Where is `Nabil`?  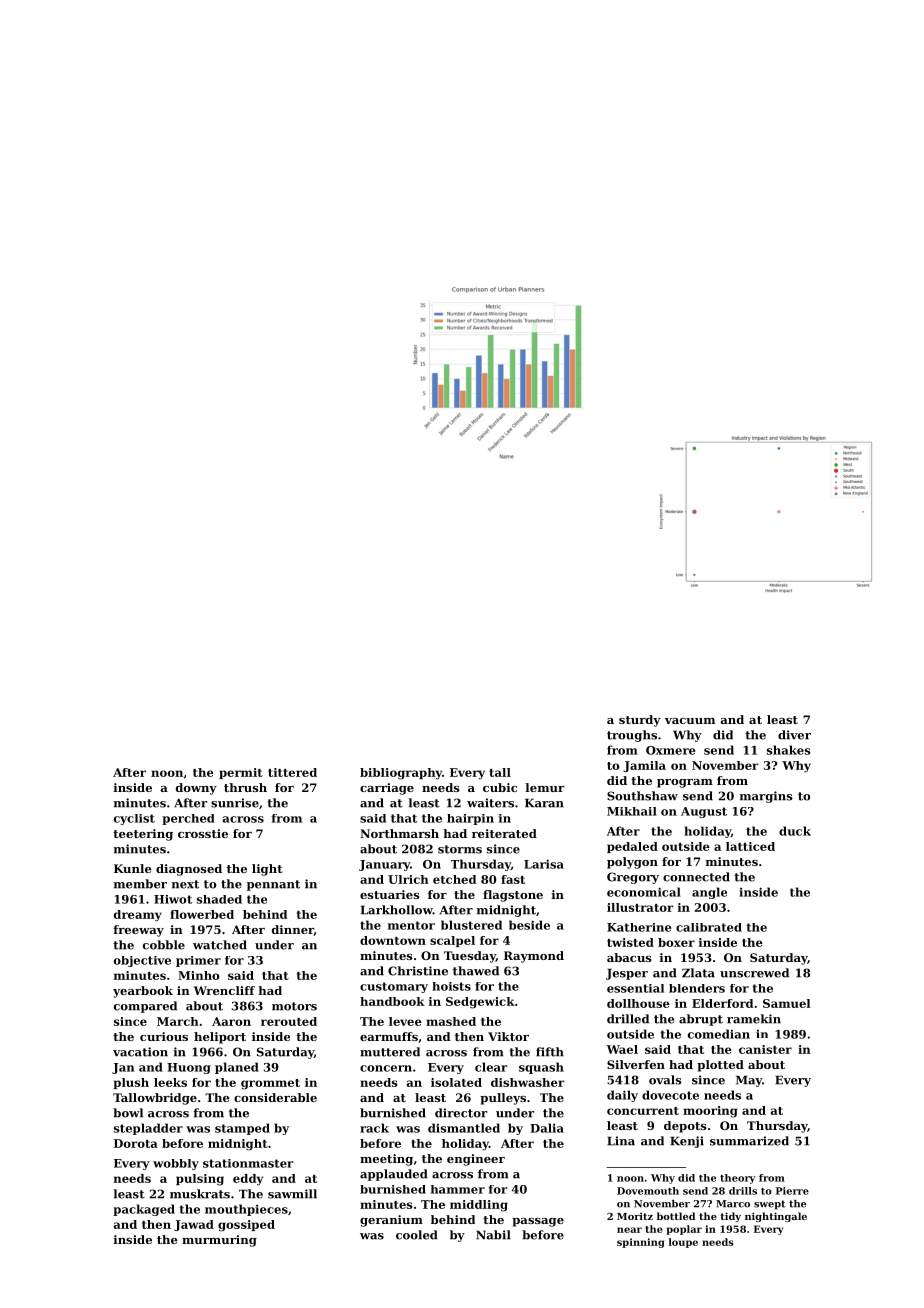
Nabil is located at coordinates (493, 1235).
